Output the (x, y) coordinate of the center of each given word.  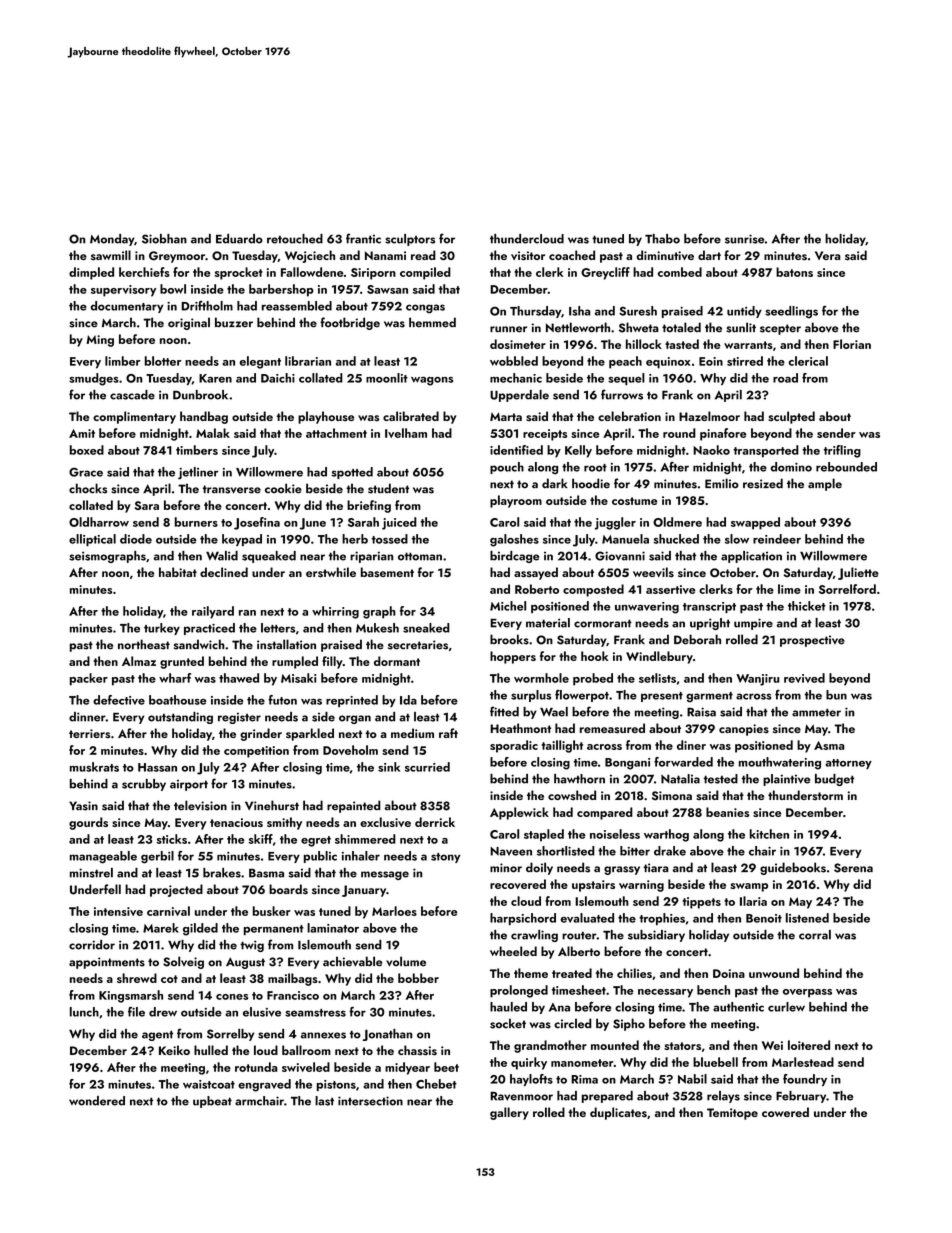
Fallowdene (312, 272)
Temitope (732, 1114)
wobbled (514, 361)
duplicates (618, 1113)
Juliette (858, 573)
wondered (97, 1101)
